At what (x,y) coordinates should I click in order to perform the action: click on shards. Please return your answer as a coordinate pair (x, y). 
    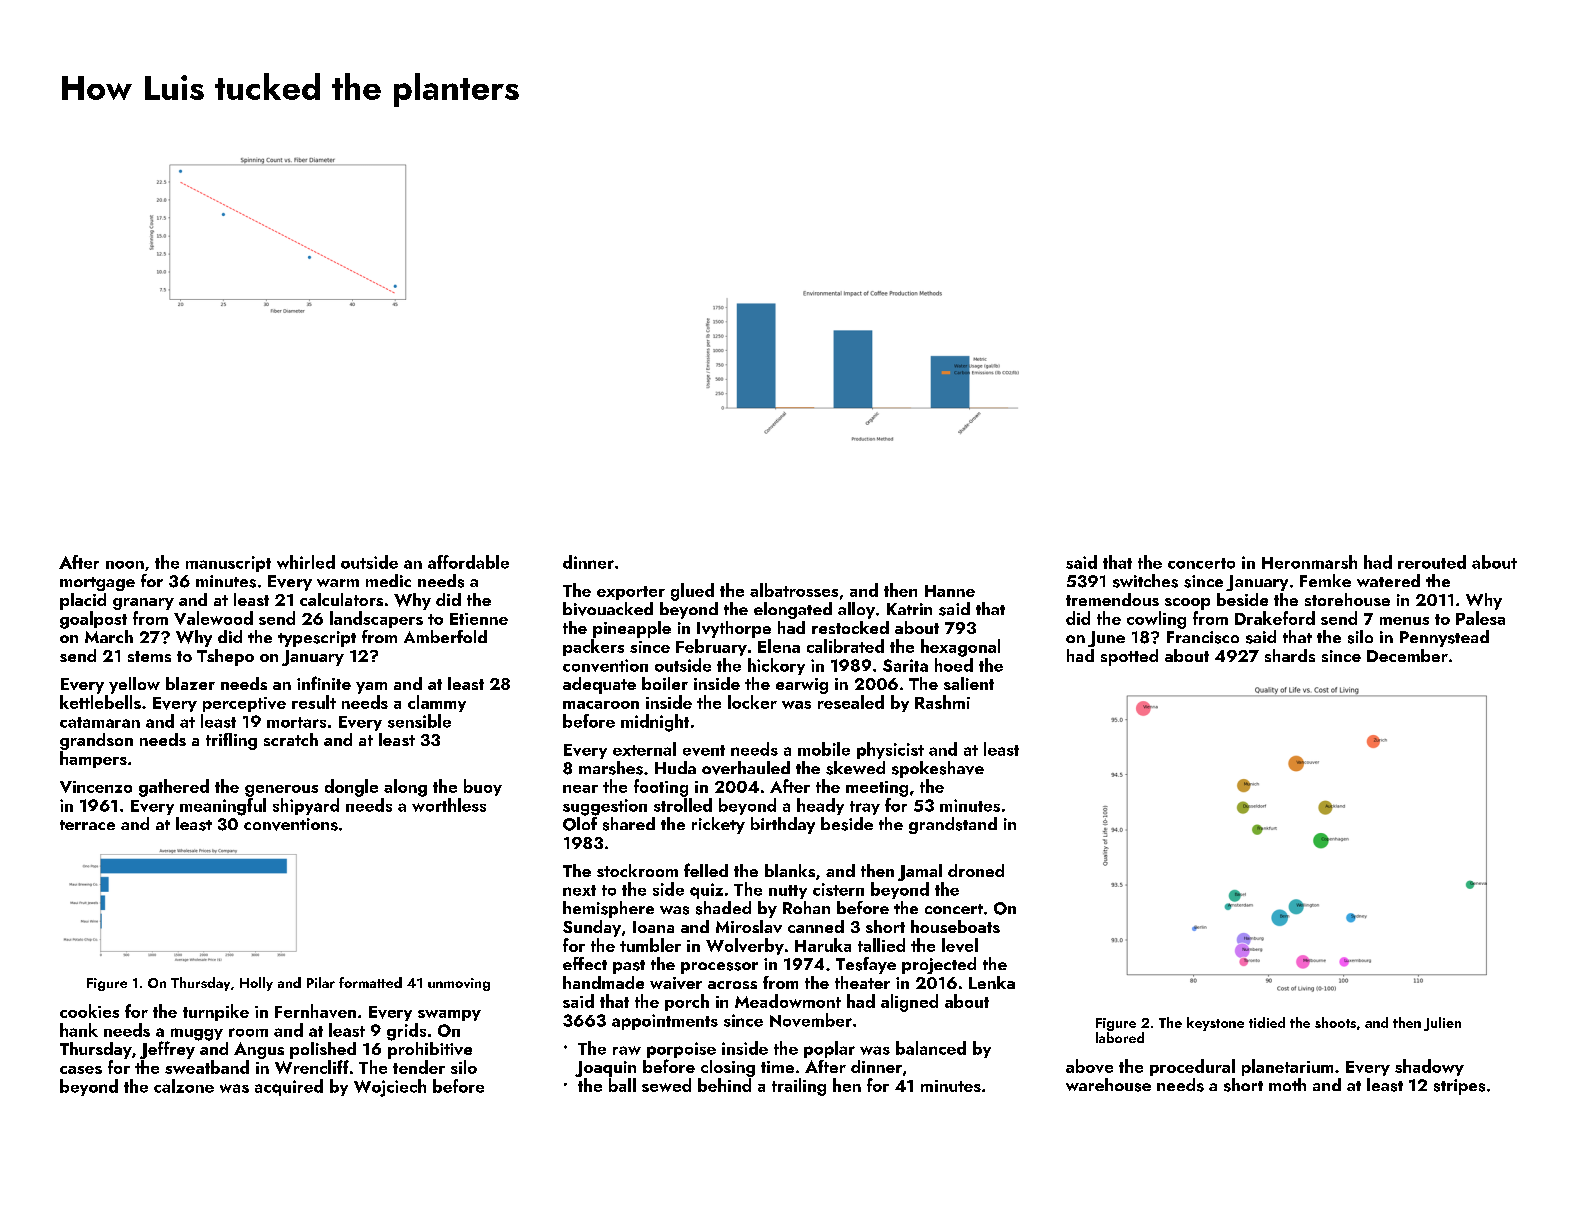
    Looking at the image, I should click on (1290, 655).
